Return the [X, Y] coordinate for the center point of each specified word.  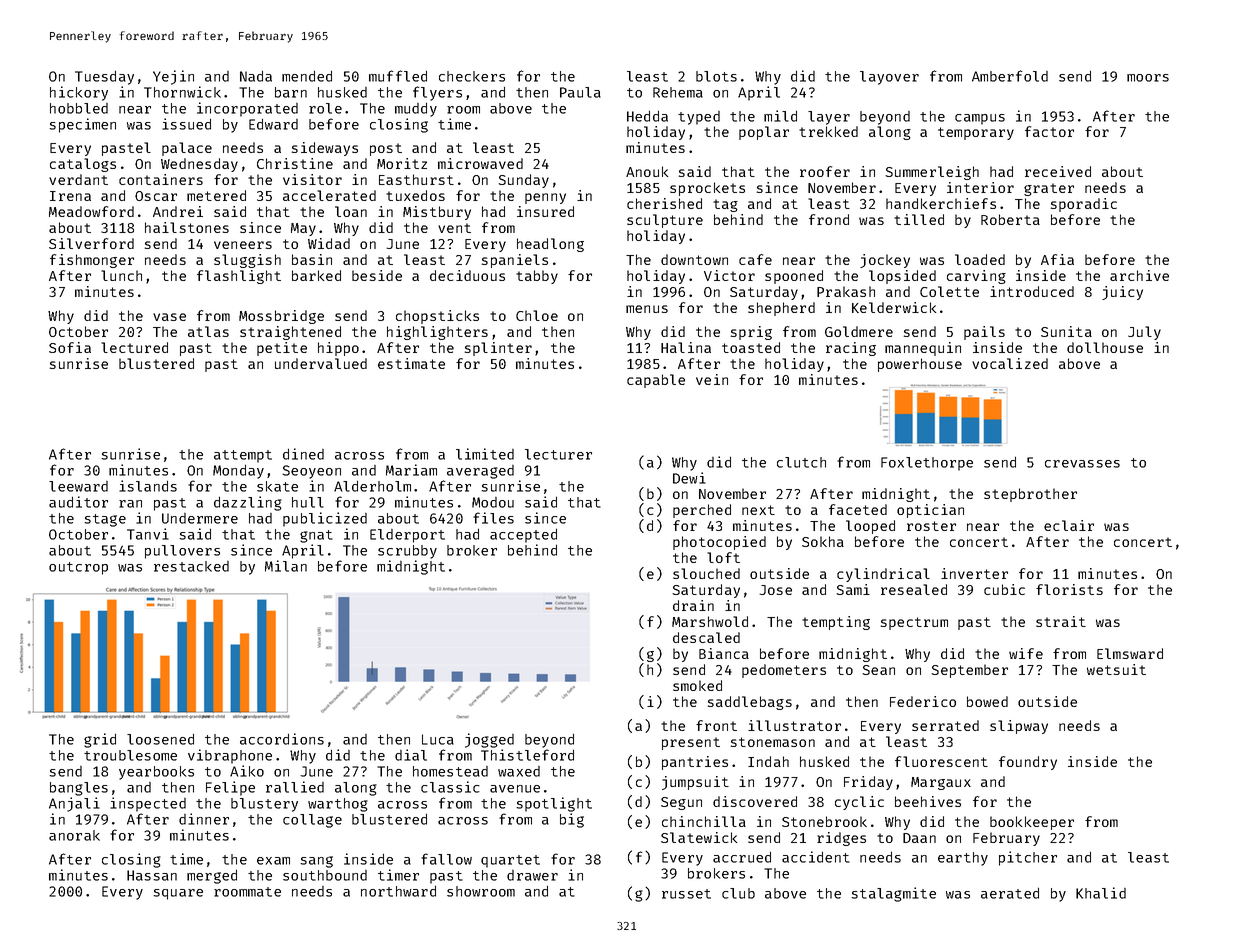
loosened [160, 739]
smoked [697, 685]
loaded [980, 259]
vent [454, 228]
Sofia [70, 347]
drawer [532, 875]
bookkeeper [1032, 823]
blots [716, 76]
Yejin [173, 77]
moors [1148, 78]
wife [1026, 653]
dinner [204, 819]
